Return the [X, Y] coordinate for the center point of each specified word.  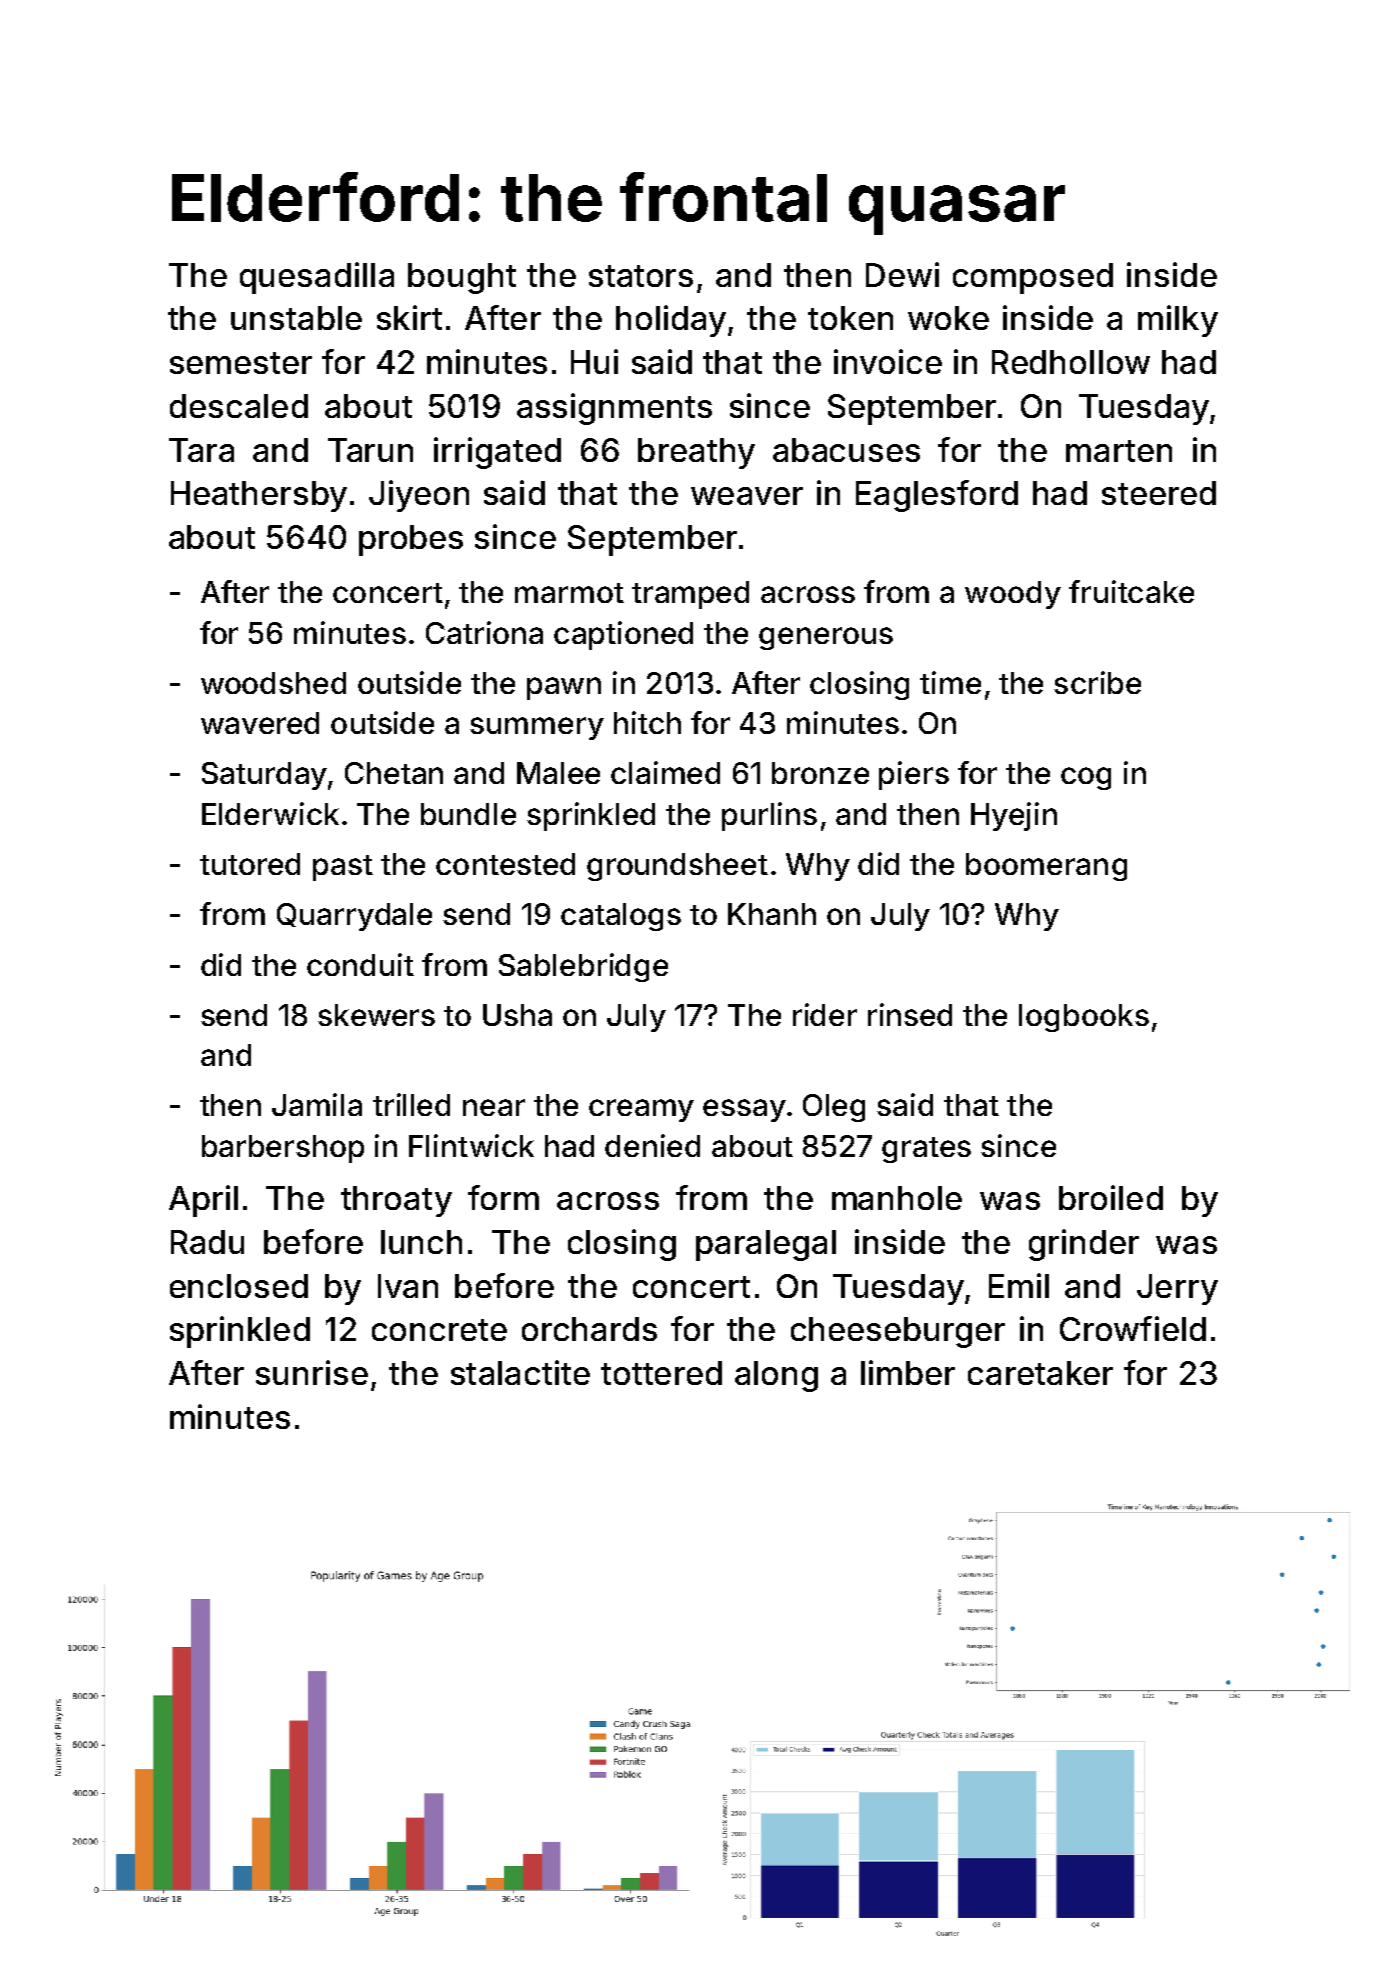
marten [1119, 451]
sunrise [312, 1372]
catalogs [621, 917]
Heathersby [259, 496]
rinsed [910, 1014]
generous [826, 638]
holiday [671, 321]
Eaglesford [937, 496]
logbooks [1084, 1018]
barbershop [283, 1149]
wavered [260, 723]
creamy [641, 1110]
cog [1086, 778]
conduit [360, 964]
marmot [569, 593]
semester [241, 363]
